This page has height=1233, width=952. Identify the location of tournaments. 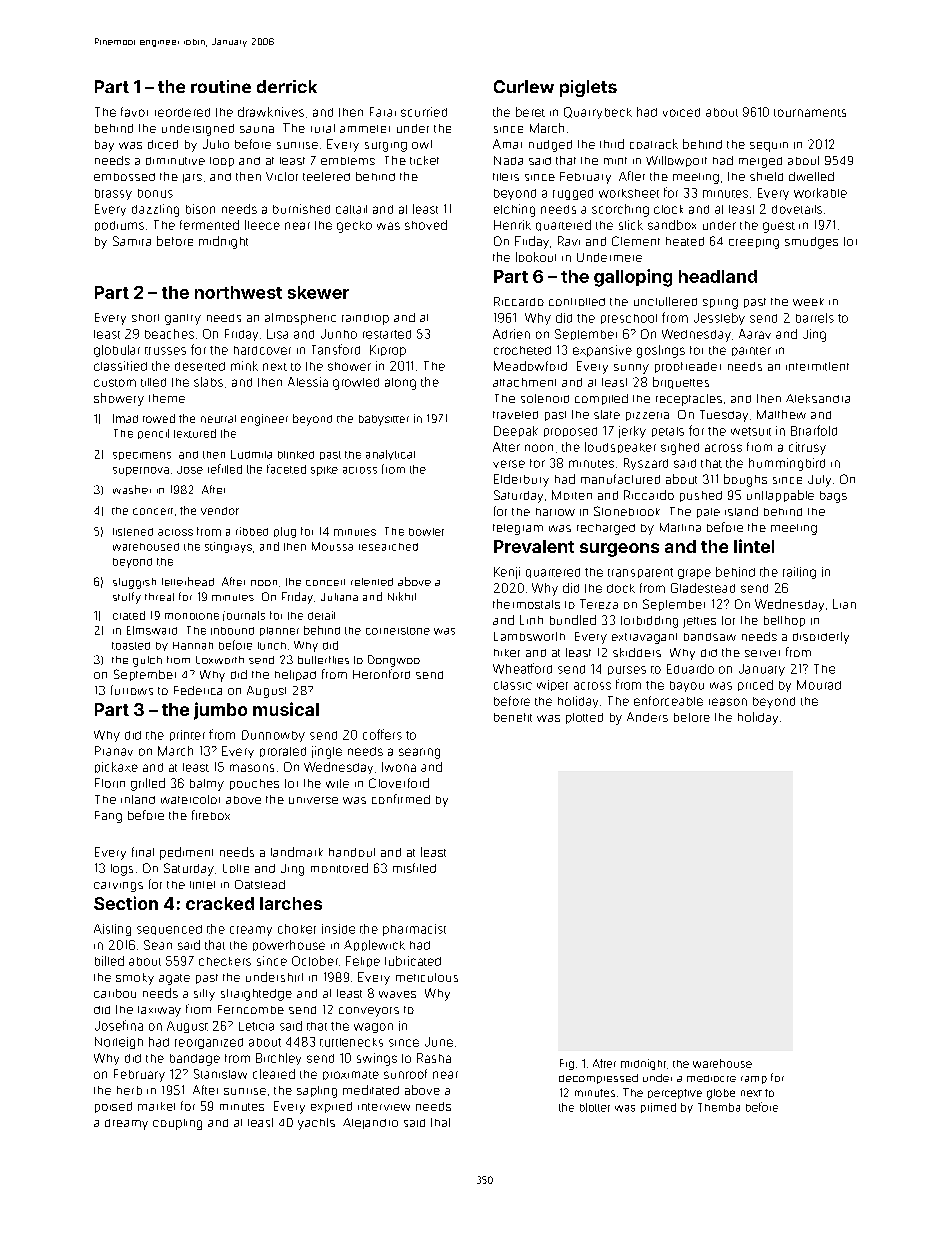
(810, 113).
